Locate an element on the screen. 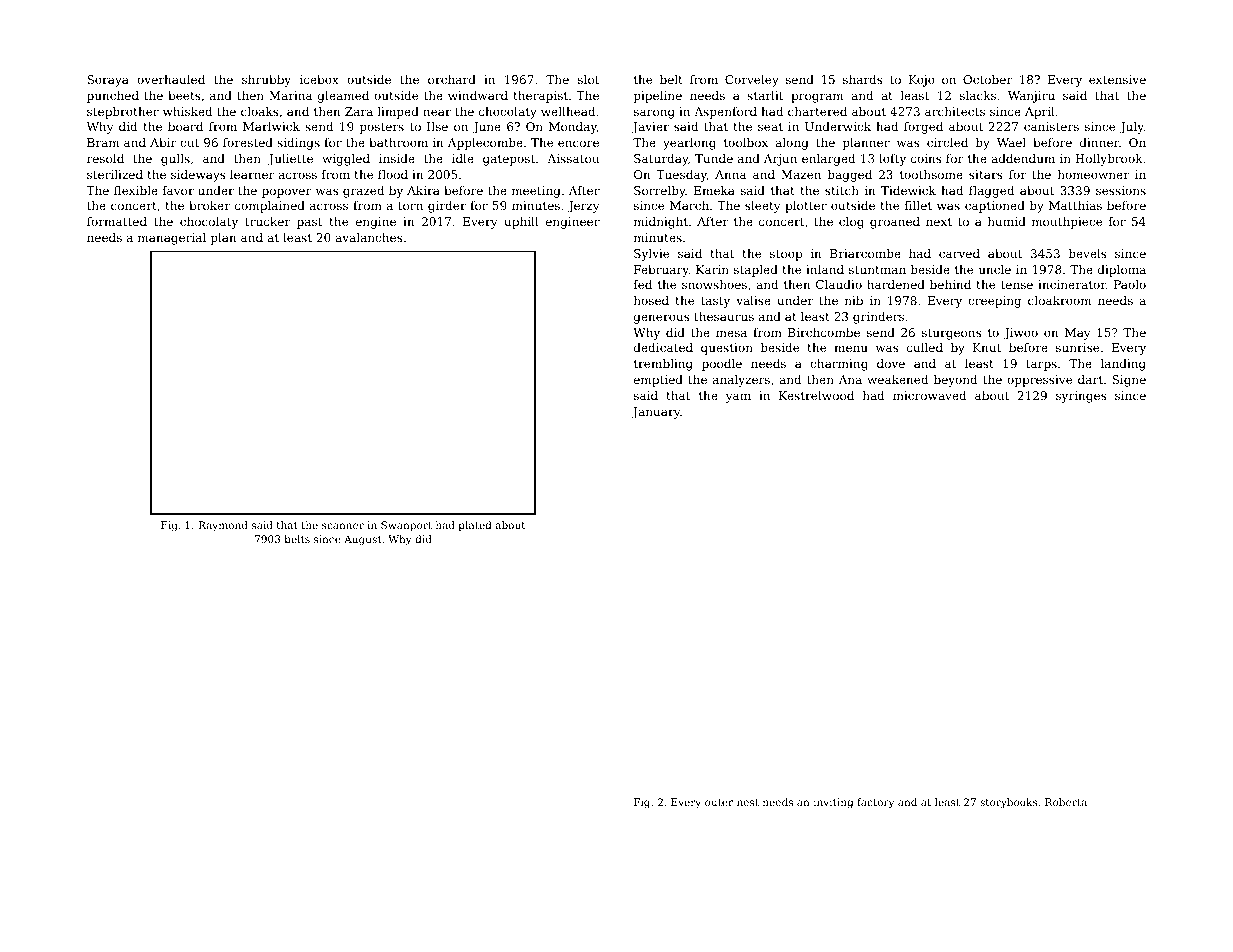 The height and width of the screenshot is (952, 1233). syringes is located at coordinates (1081, 397).
